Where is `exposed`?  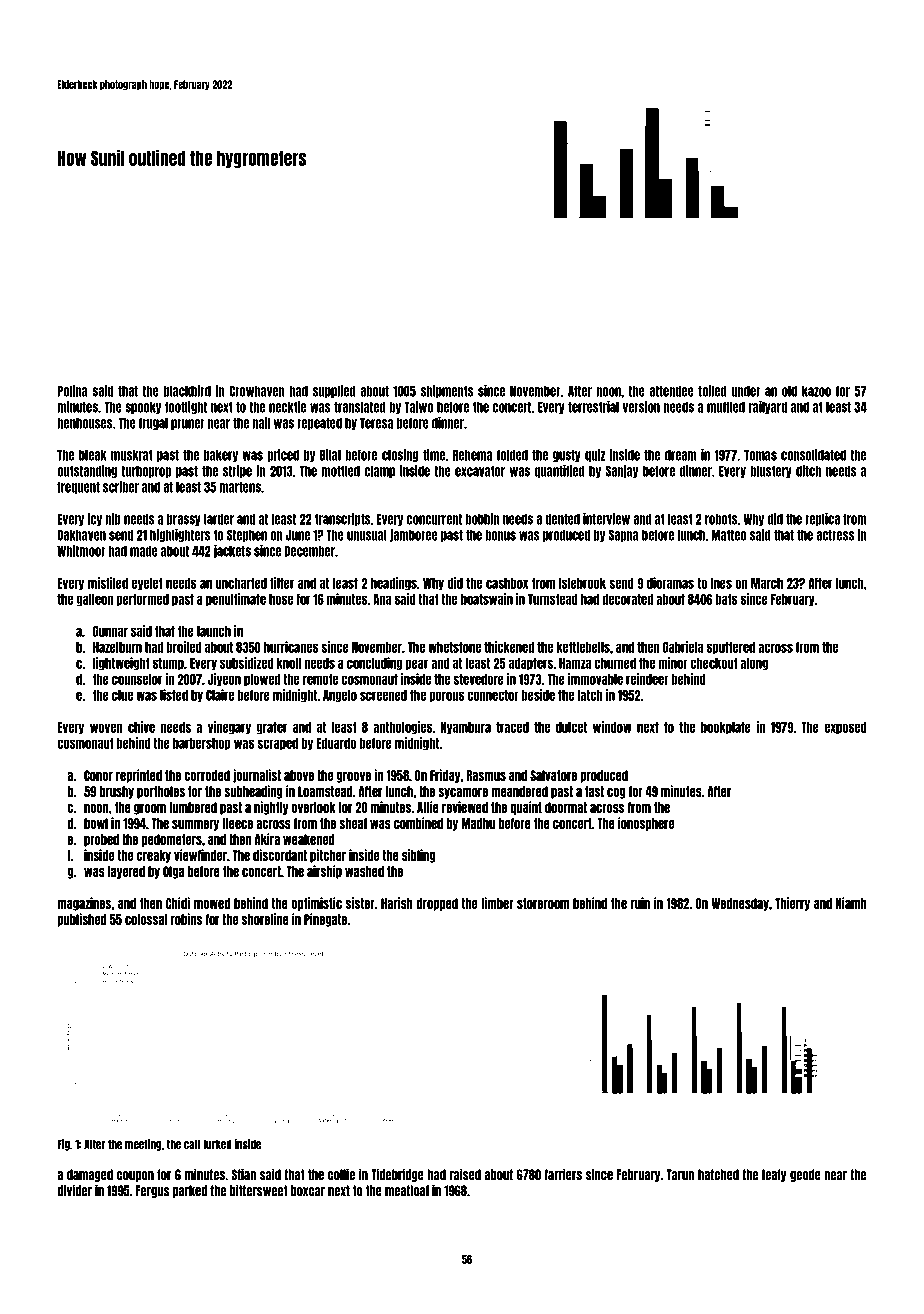 exposed is located at coordinates (845, 728).
